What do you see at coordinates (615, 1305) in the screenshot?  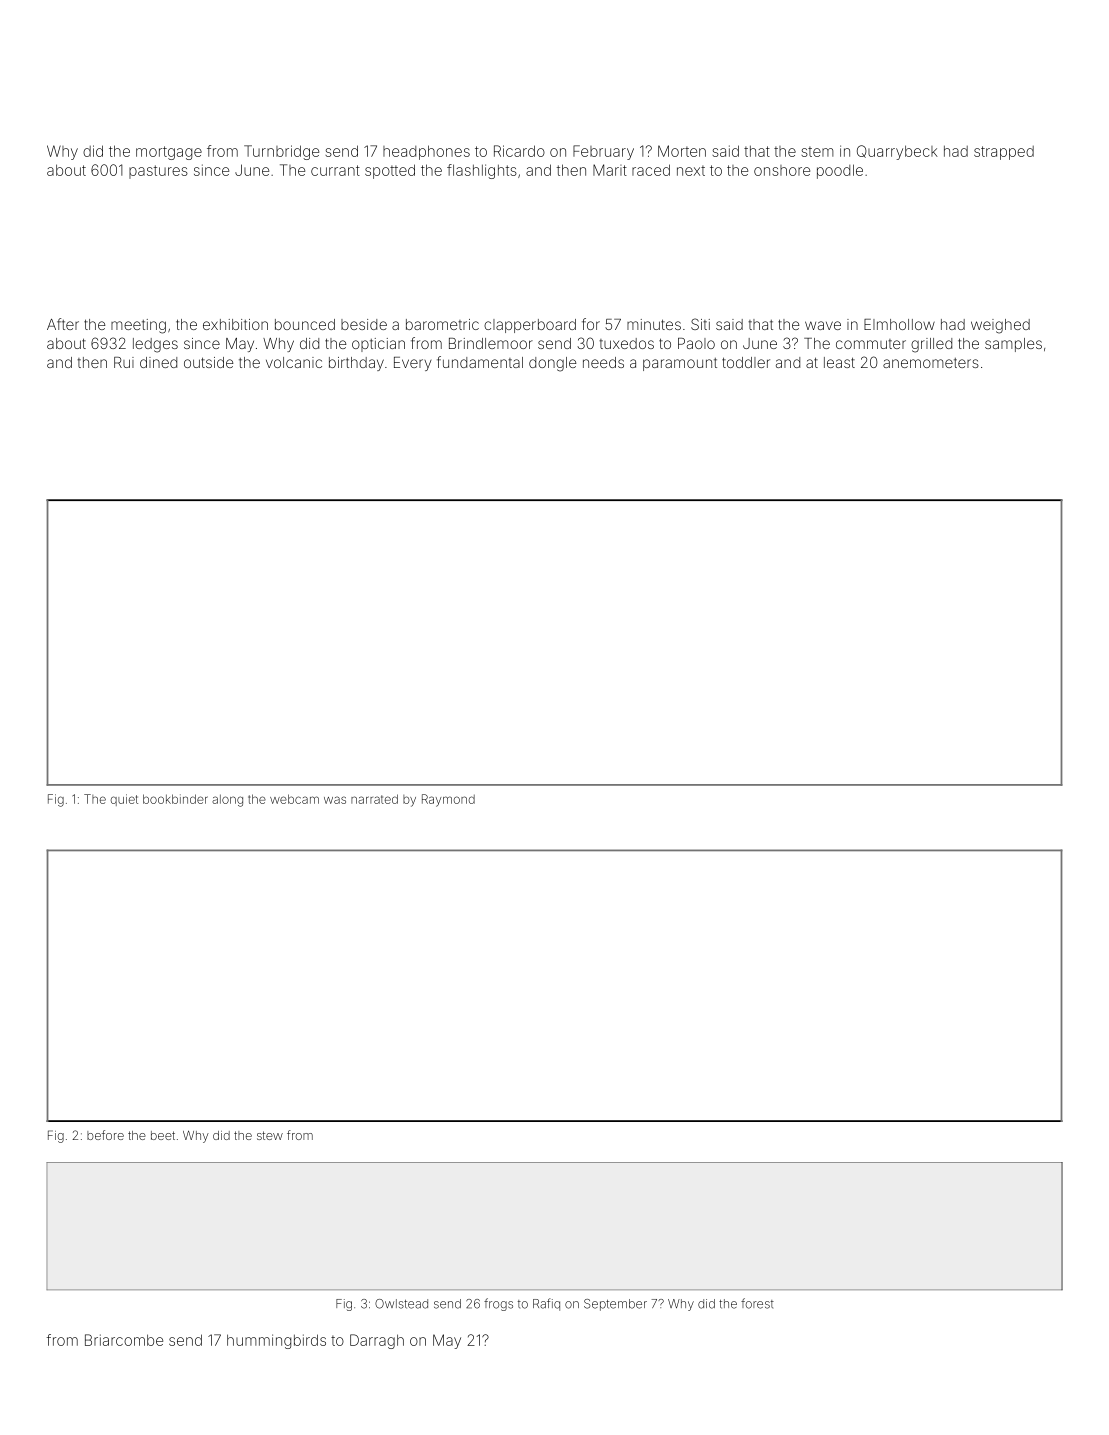 I see `September` at bounding box center [615, 1305].
